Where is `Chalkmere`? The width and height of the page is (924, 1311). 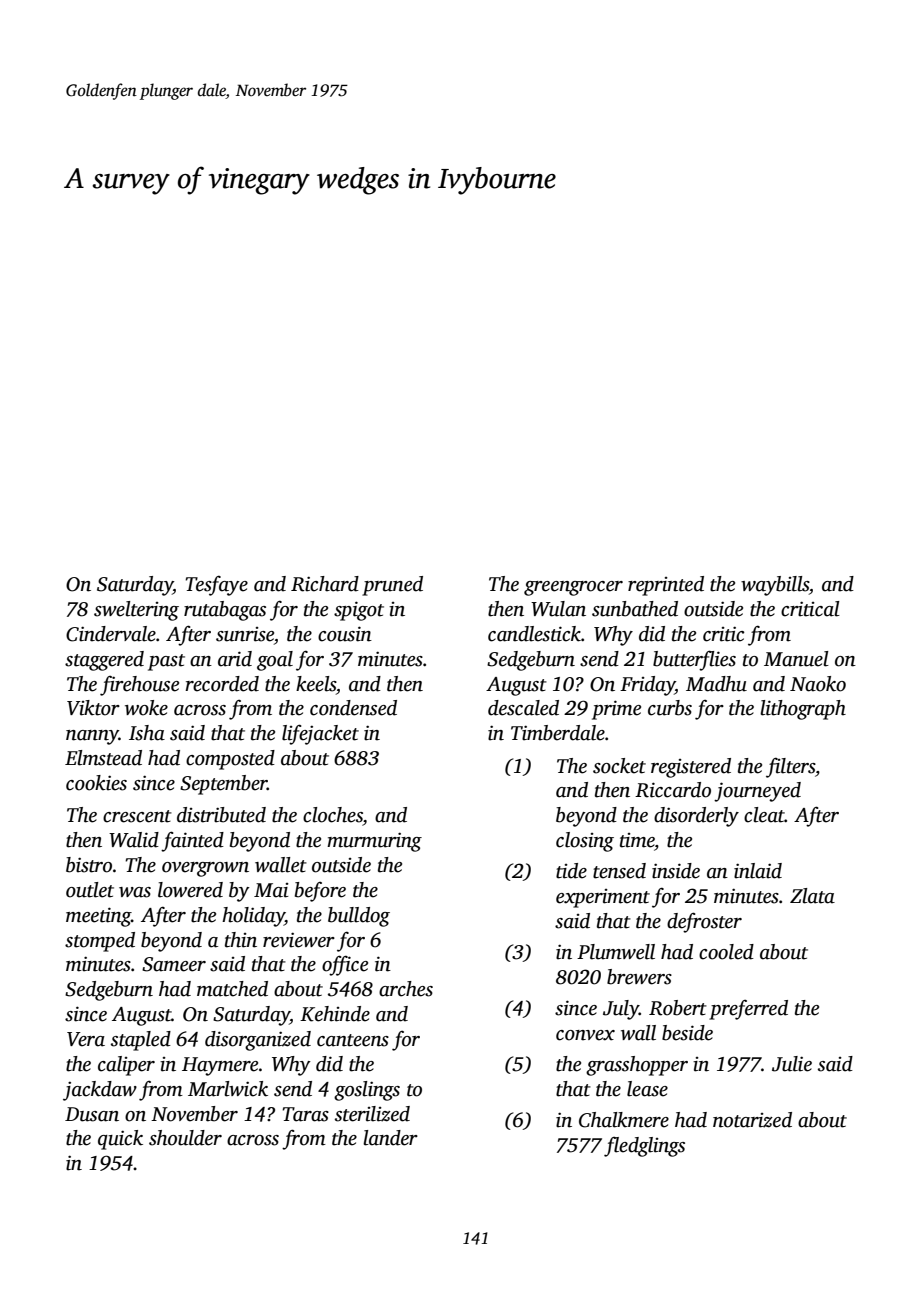 Chalkmere is located at coordinates (624, 1120).
